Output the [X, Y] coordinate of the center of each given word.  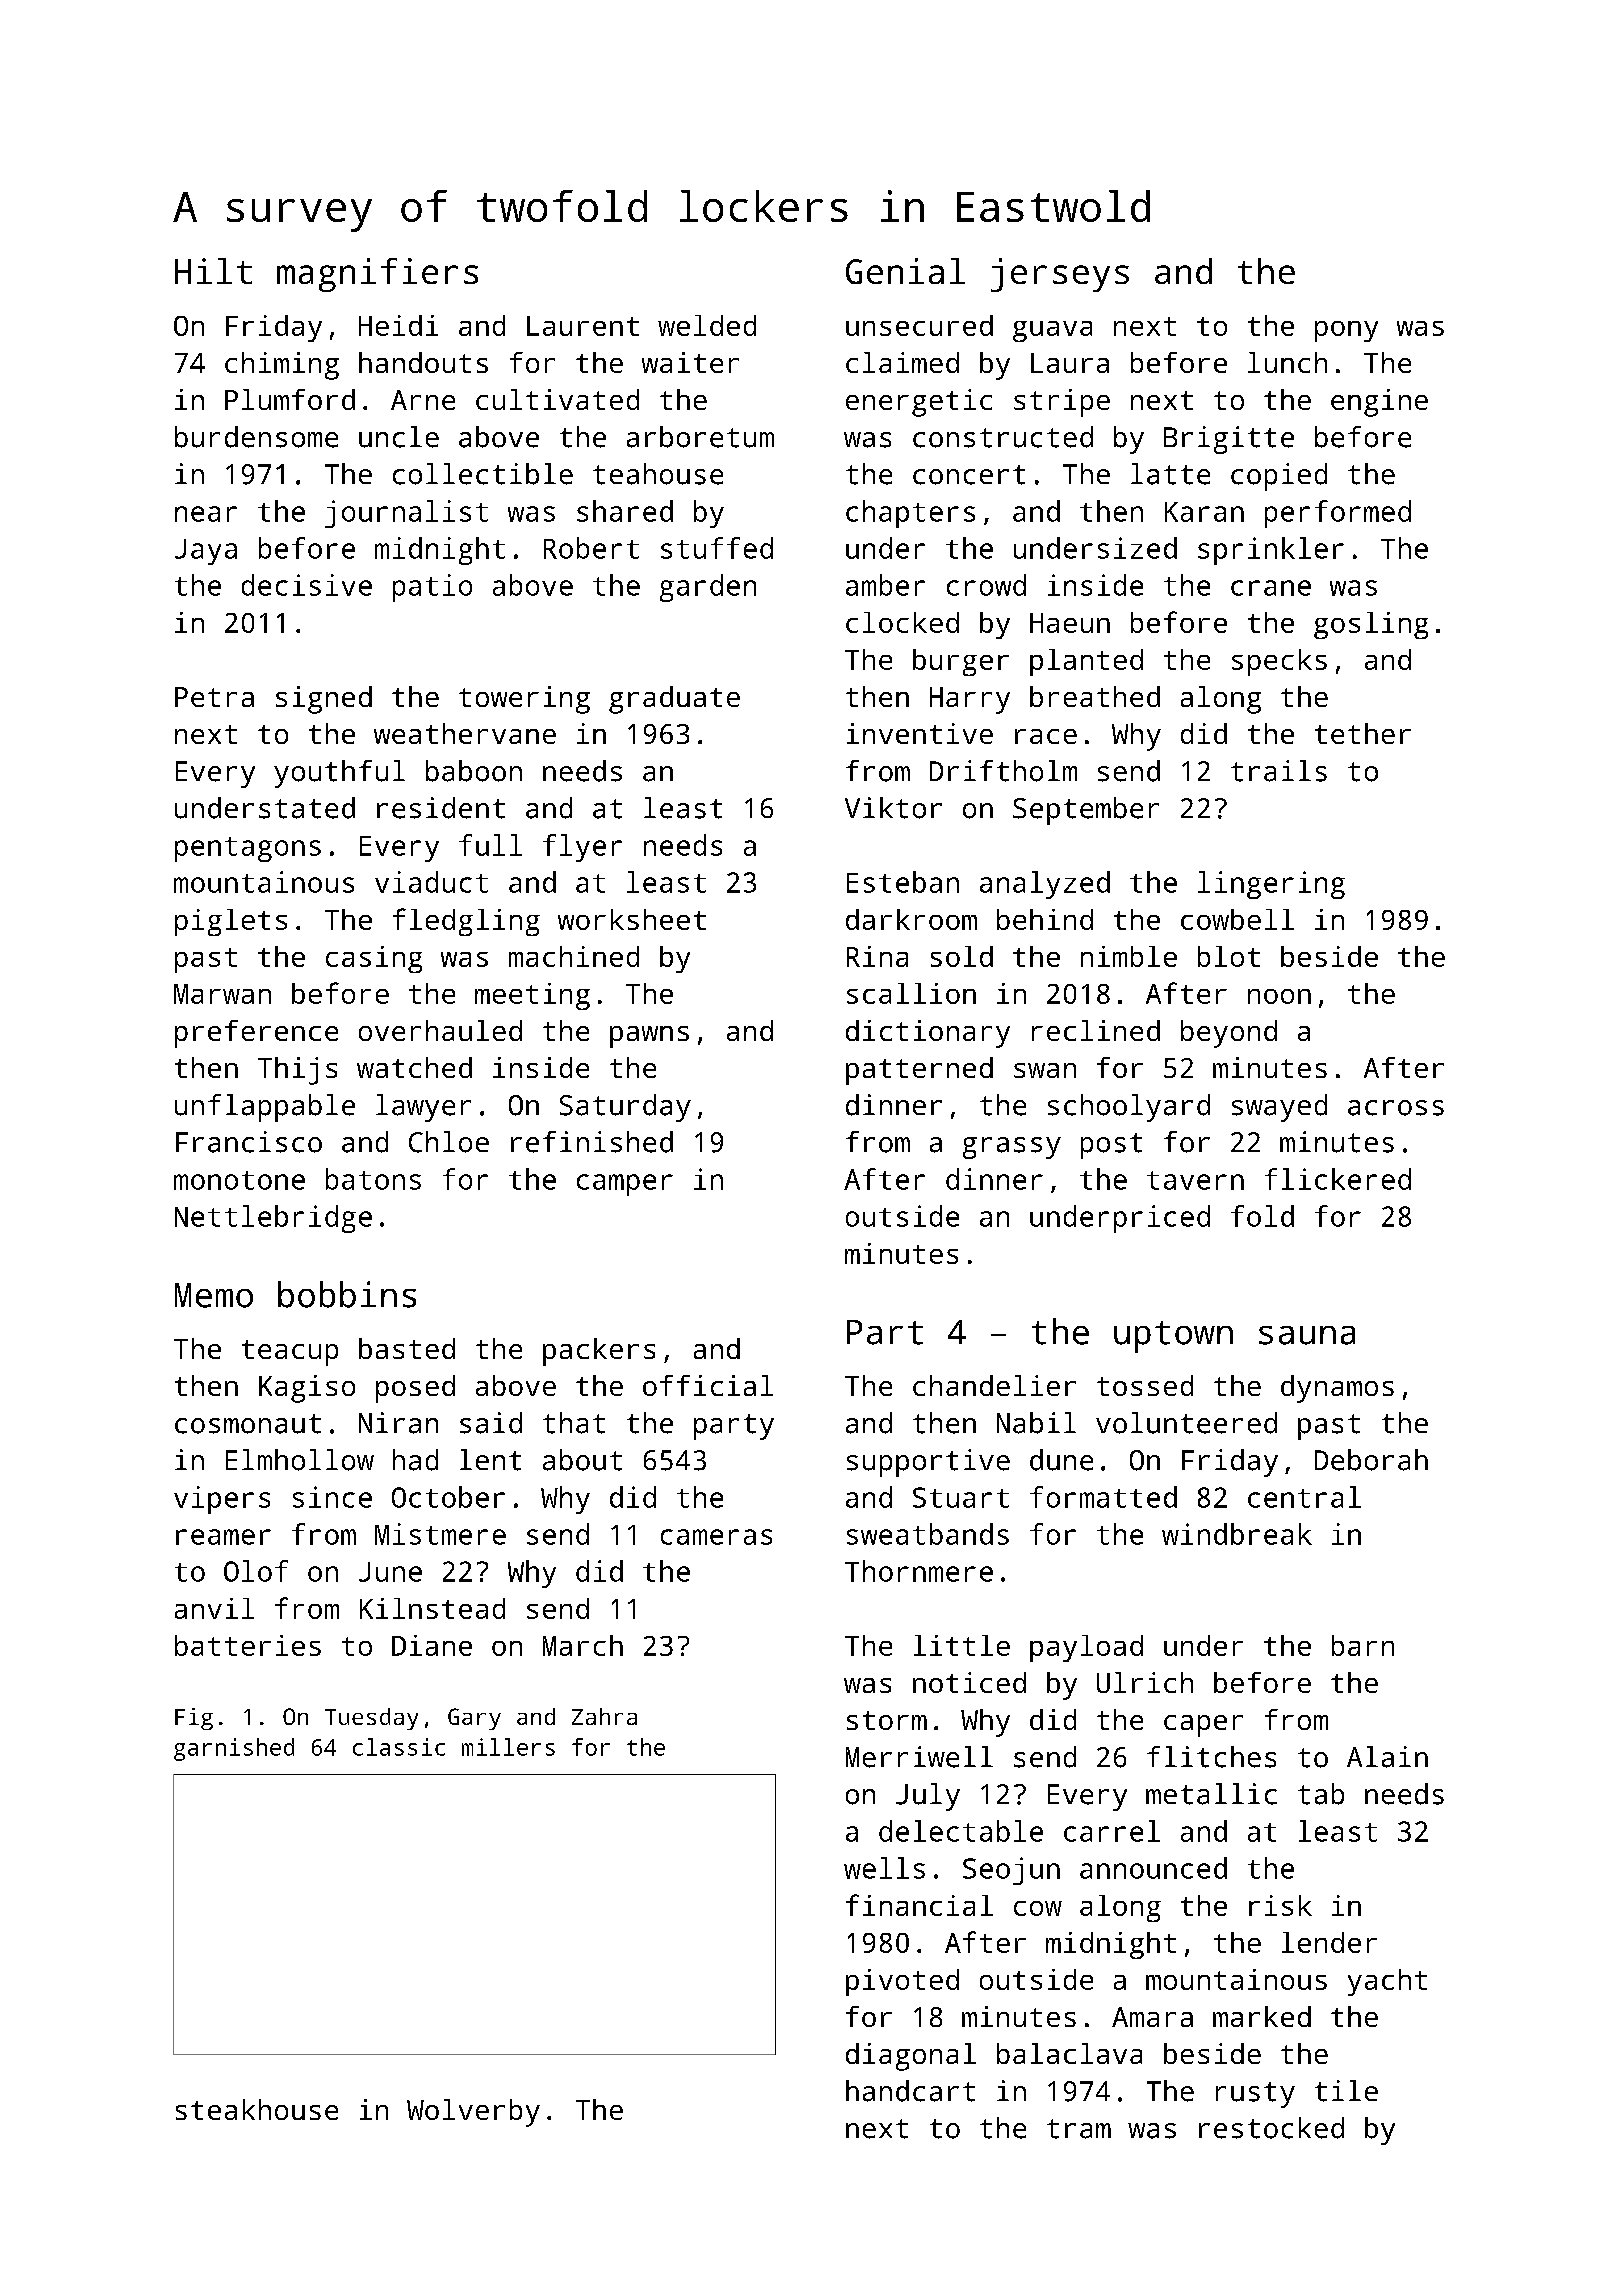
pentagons [248, 849]
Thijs [297, 1071]
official [708, 1385]
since [332, 1497]
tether [1363, 733]
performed [1338, 514]
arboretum [700, 437]
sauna [1307, 1335]
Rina [877, 956]
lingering [1271, 885]
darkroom [911, 919]
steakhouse [257, 2109]
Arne [423, 400]
